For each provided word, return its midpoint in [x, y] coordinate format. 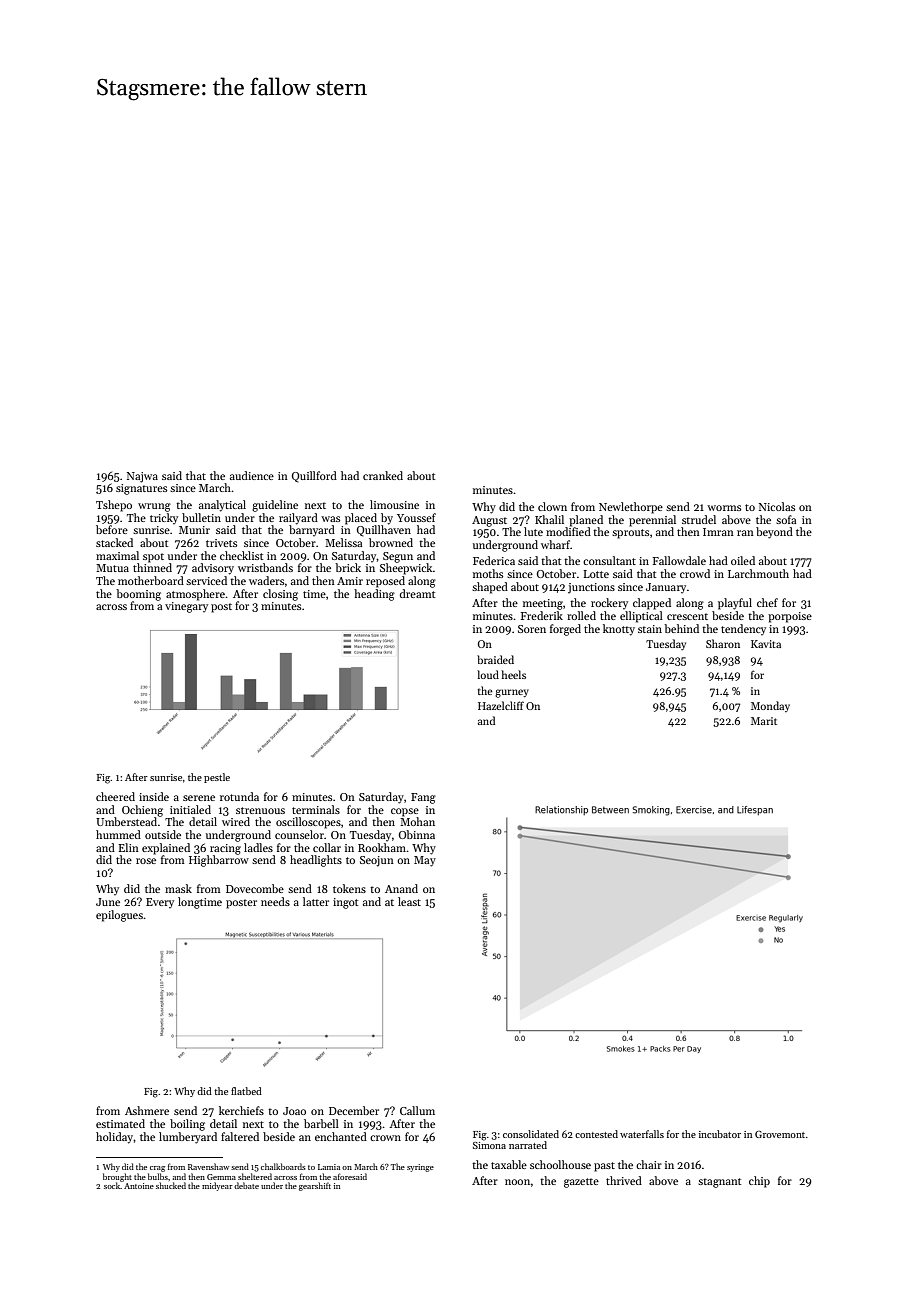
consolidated [531, 1134]
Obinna [417, 834]
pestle [217, 778]
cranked [383, 475]
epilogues [119, 916]
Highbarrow [219, 861]
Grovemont [780, 1134]
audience [252, 475]
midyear [217, 1186]
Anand [401, 888]
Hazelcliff [501, 705]
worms [724, 508]
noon [517, 1182]
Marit [764, 721]
